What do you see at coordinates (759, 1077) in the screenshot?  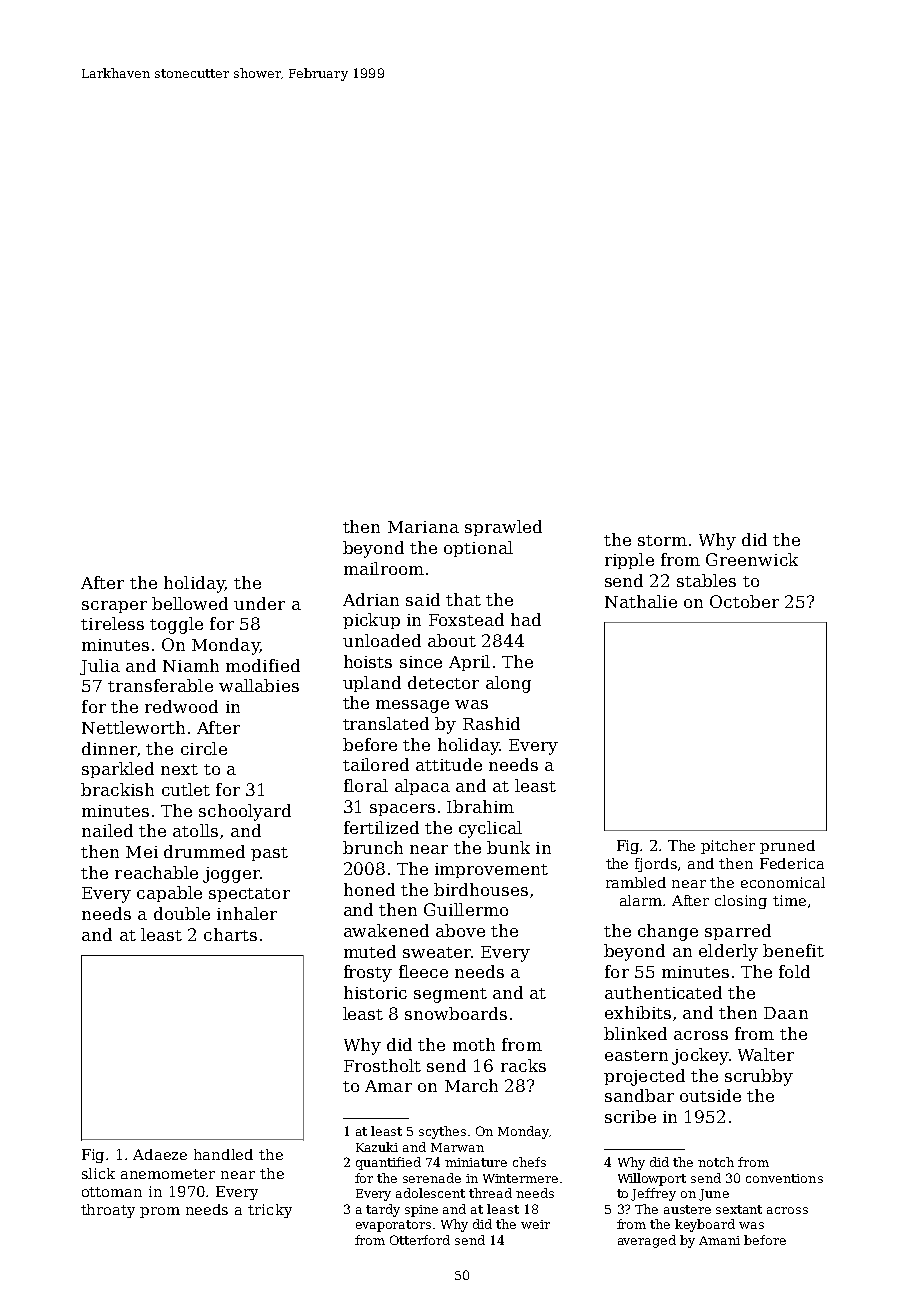 I see `scrubby` at bounding box center [759, 1077].
